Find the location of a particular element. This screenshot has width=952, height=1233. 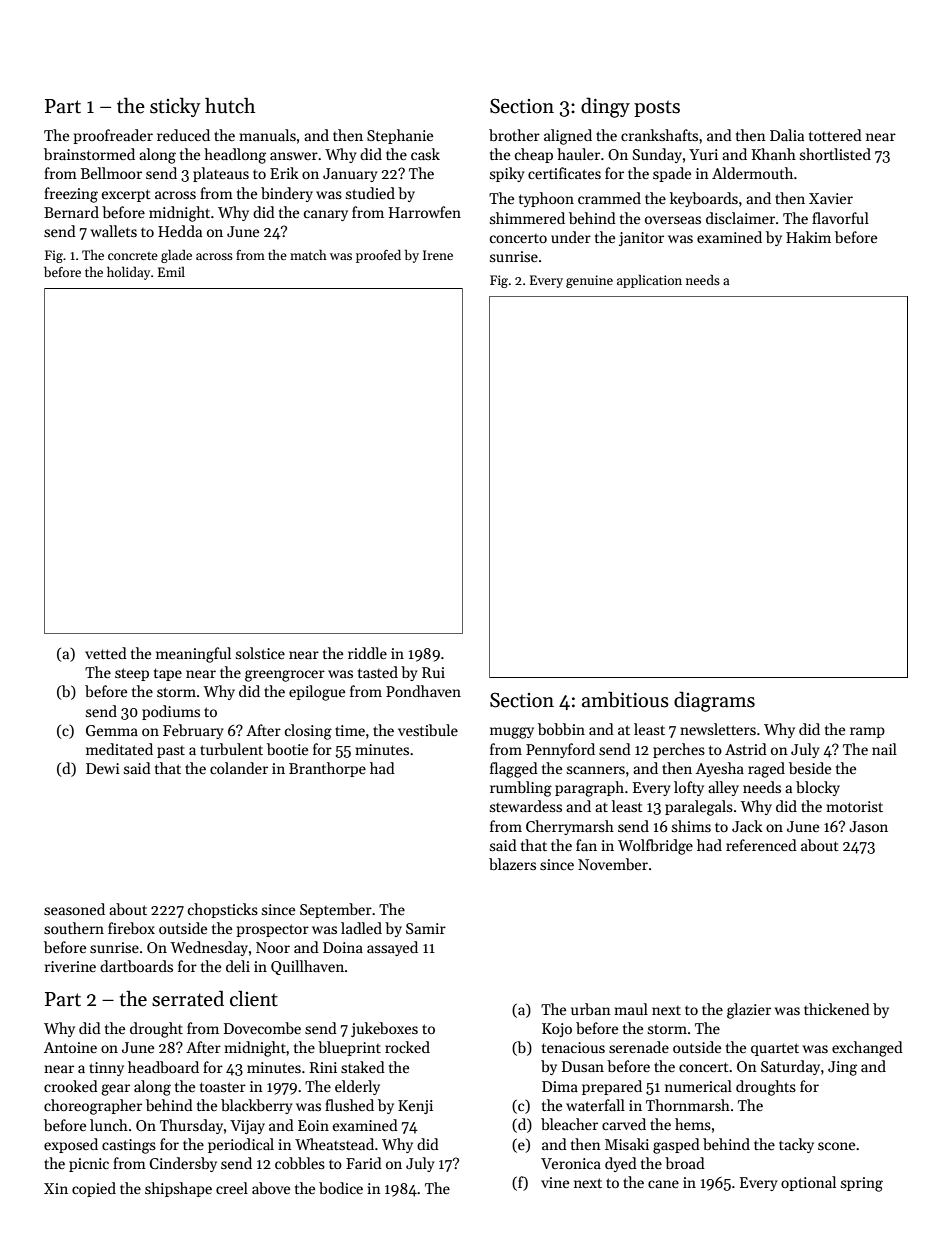

chopsticks is located at coordinates (223, 910).
